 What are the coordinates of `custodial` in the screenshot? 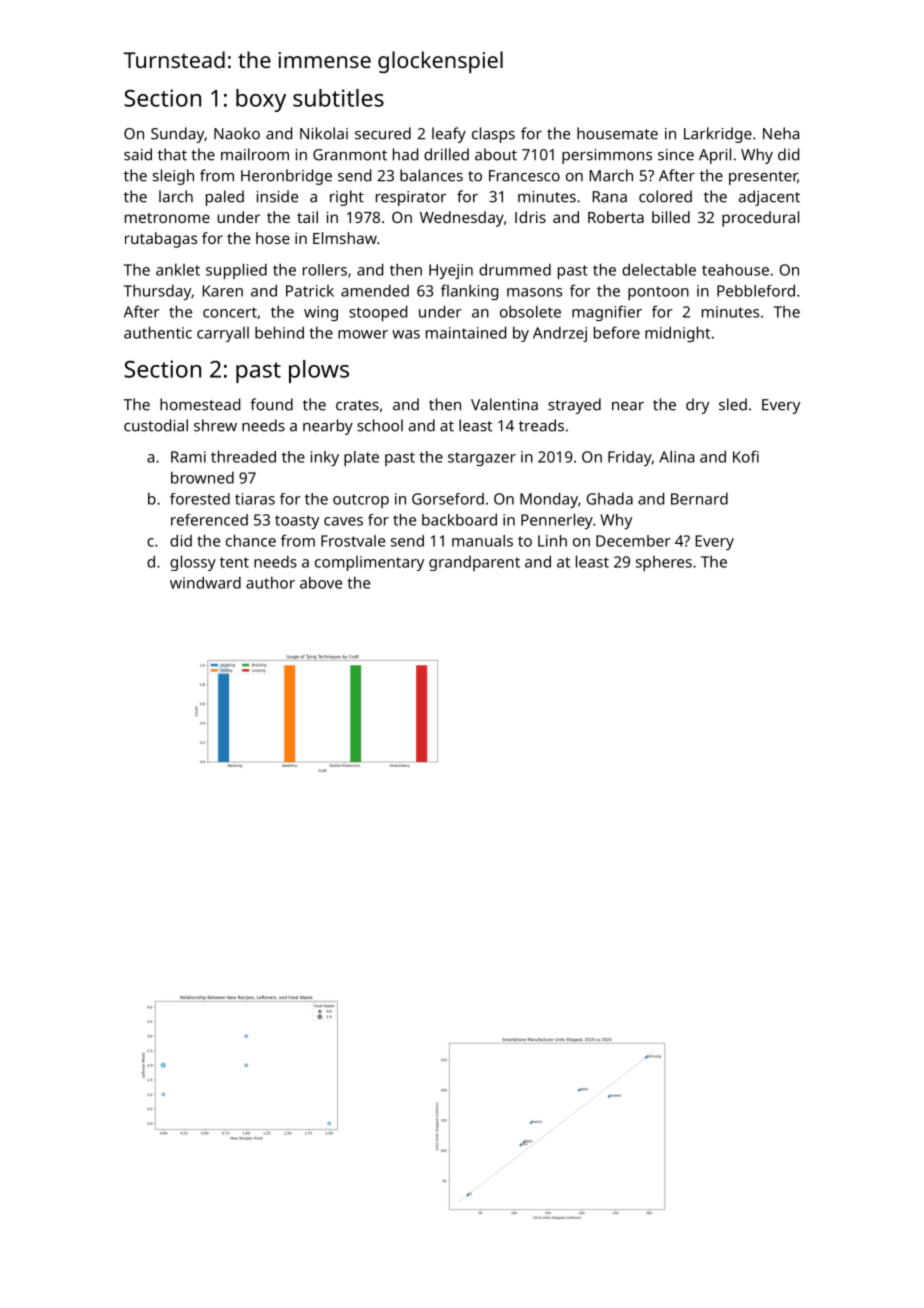 It's located at (156, 425).
